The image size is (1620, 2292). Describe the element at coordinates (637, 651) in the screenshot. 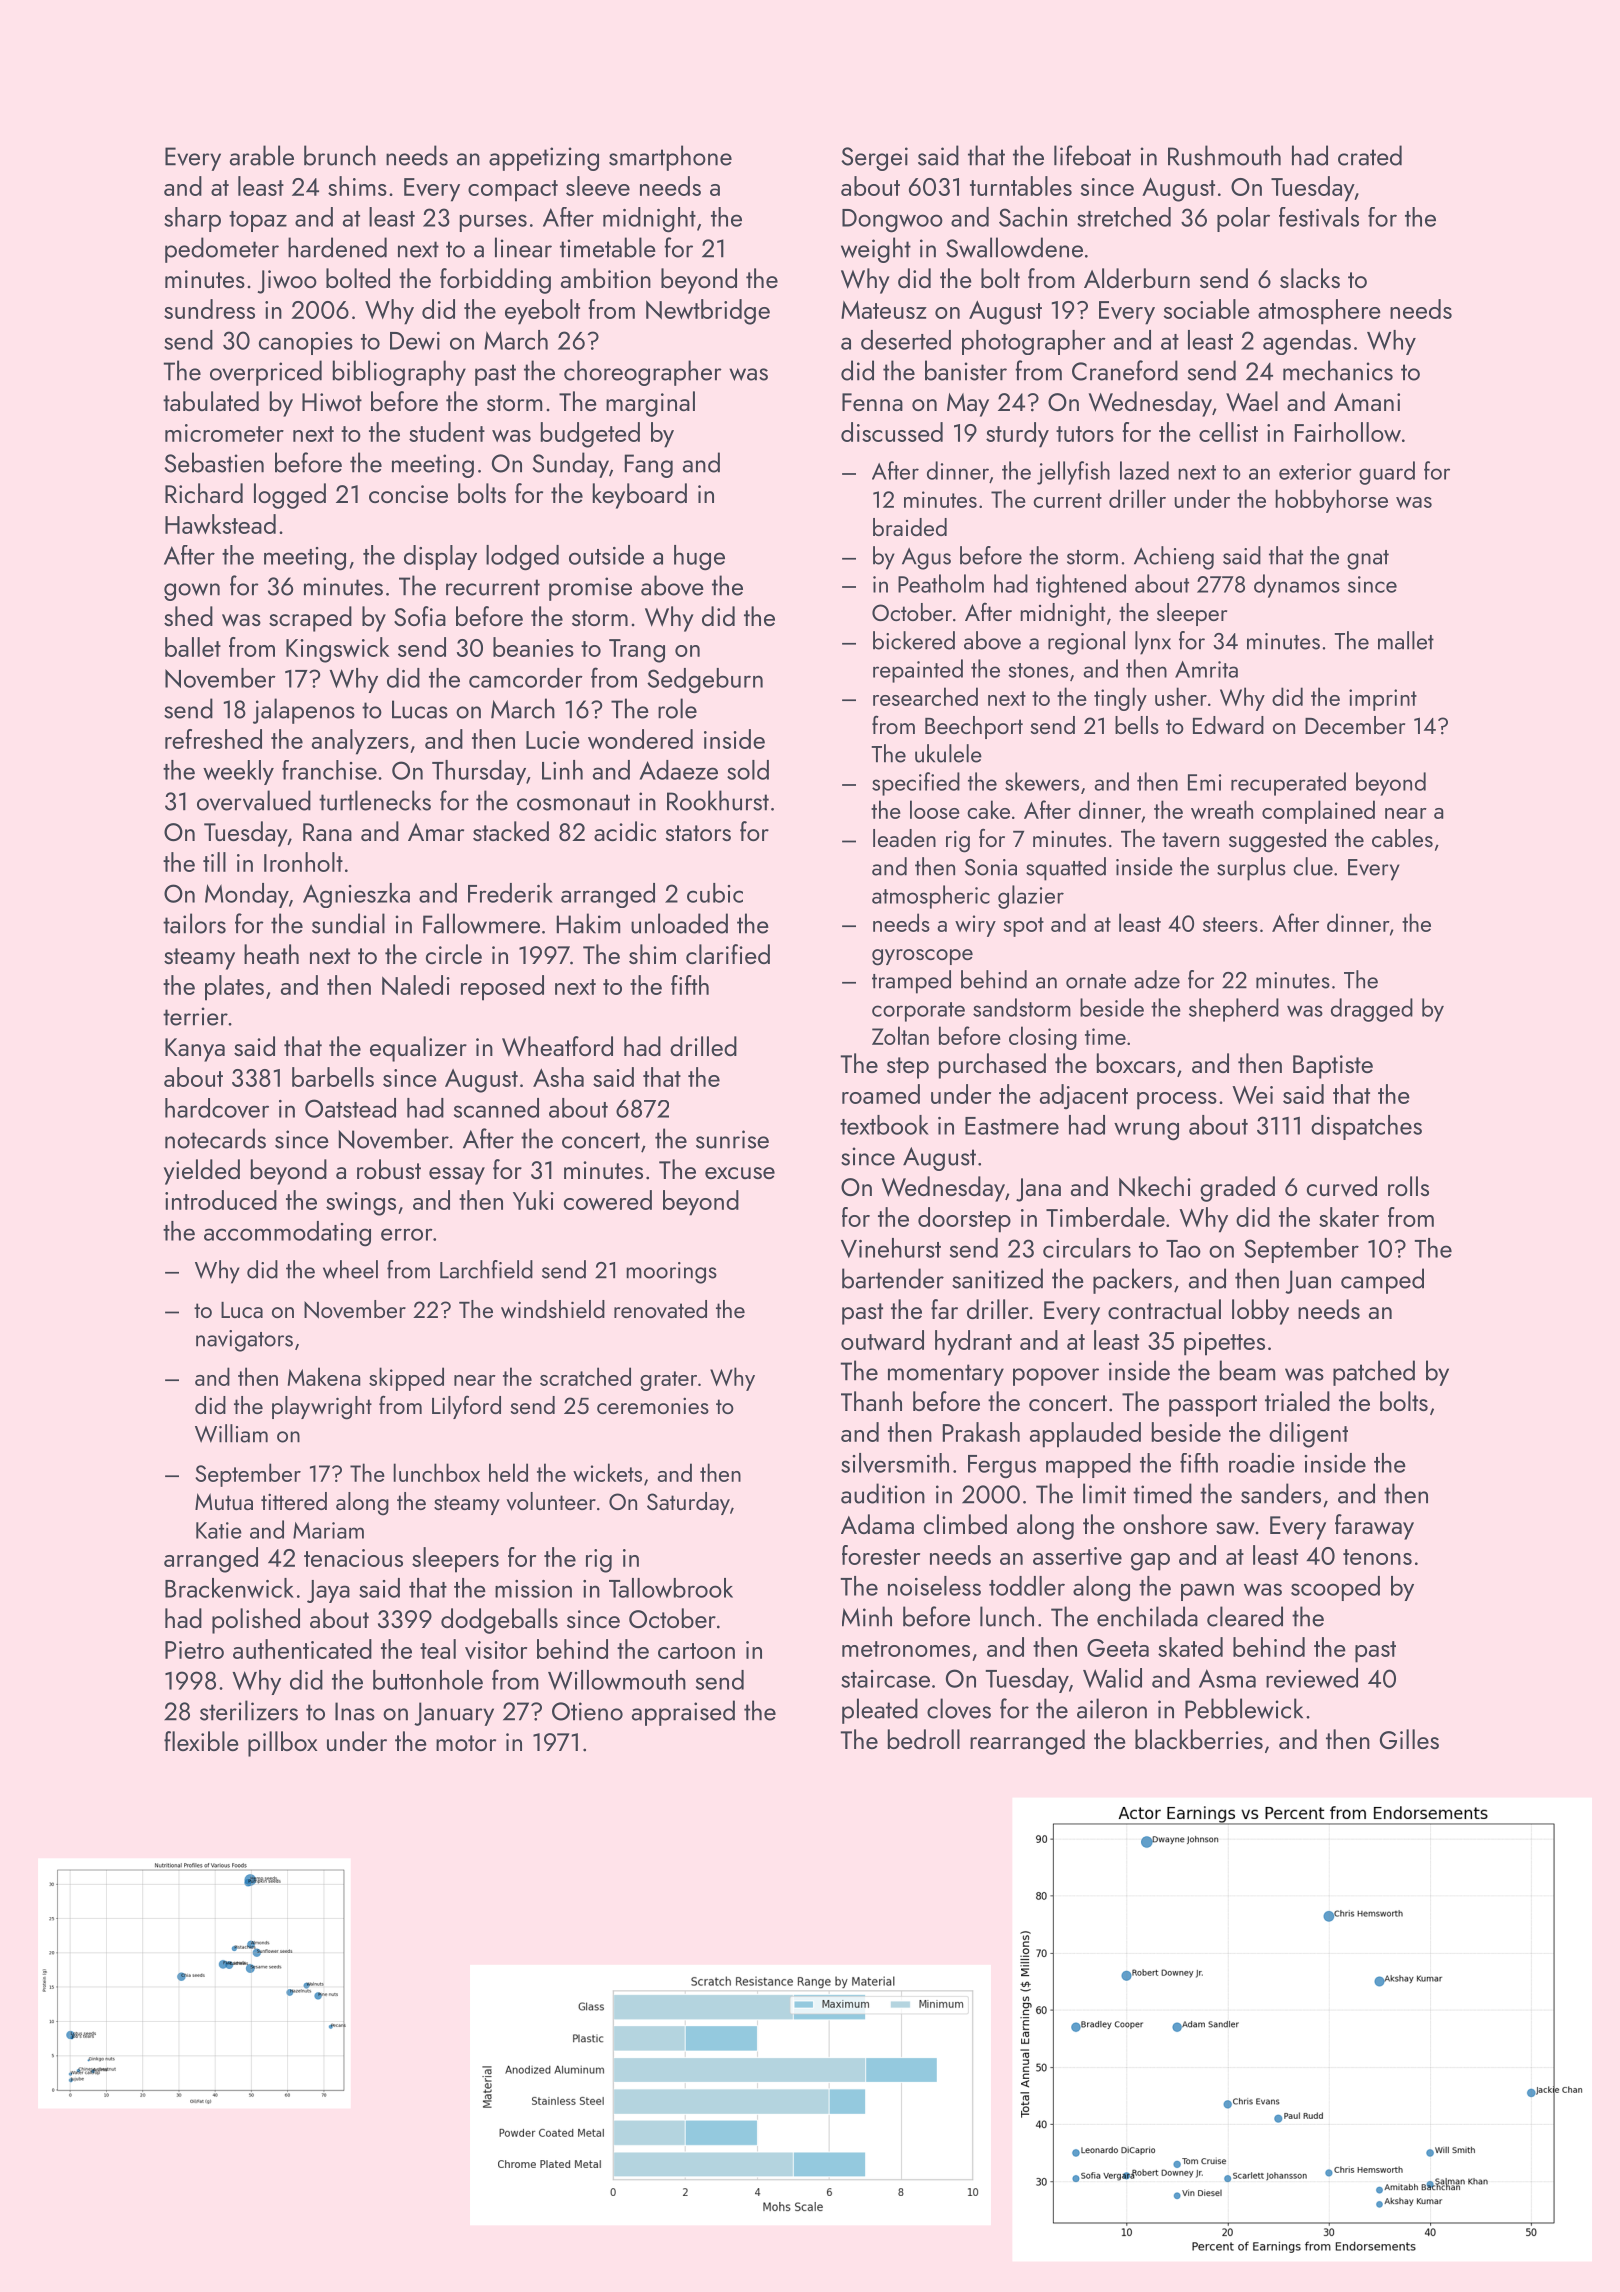

I see `Trang` at that location.
